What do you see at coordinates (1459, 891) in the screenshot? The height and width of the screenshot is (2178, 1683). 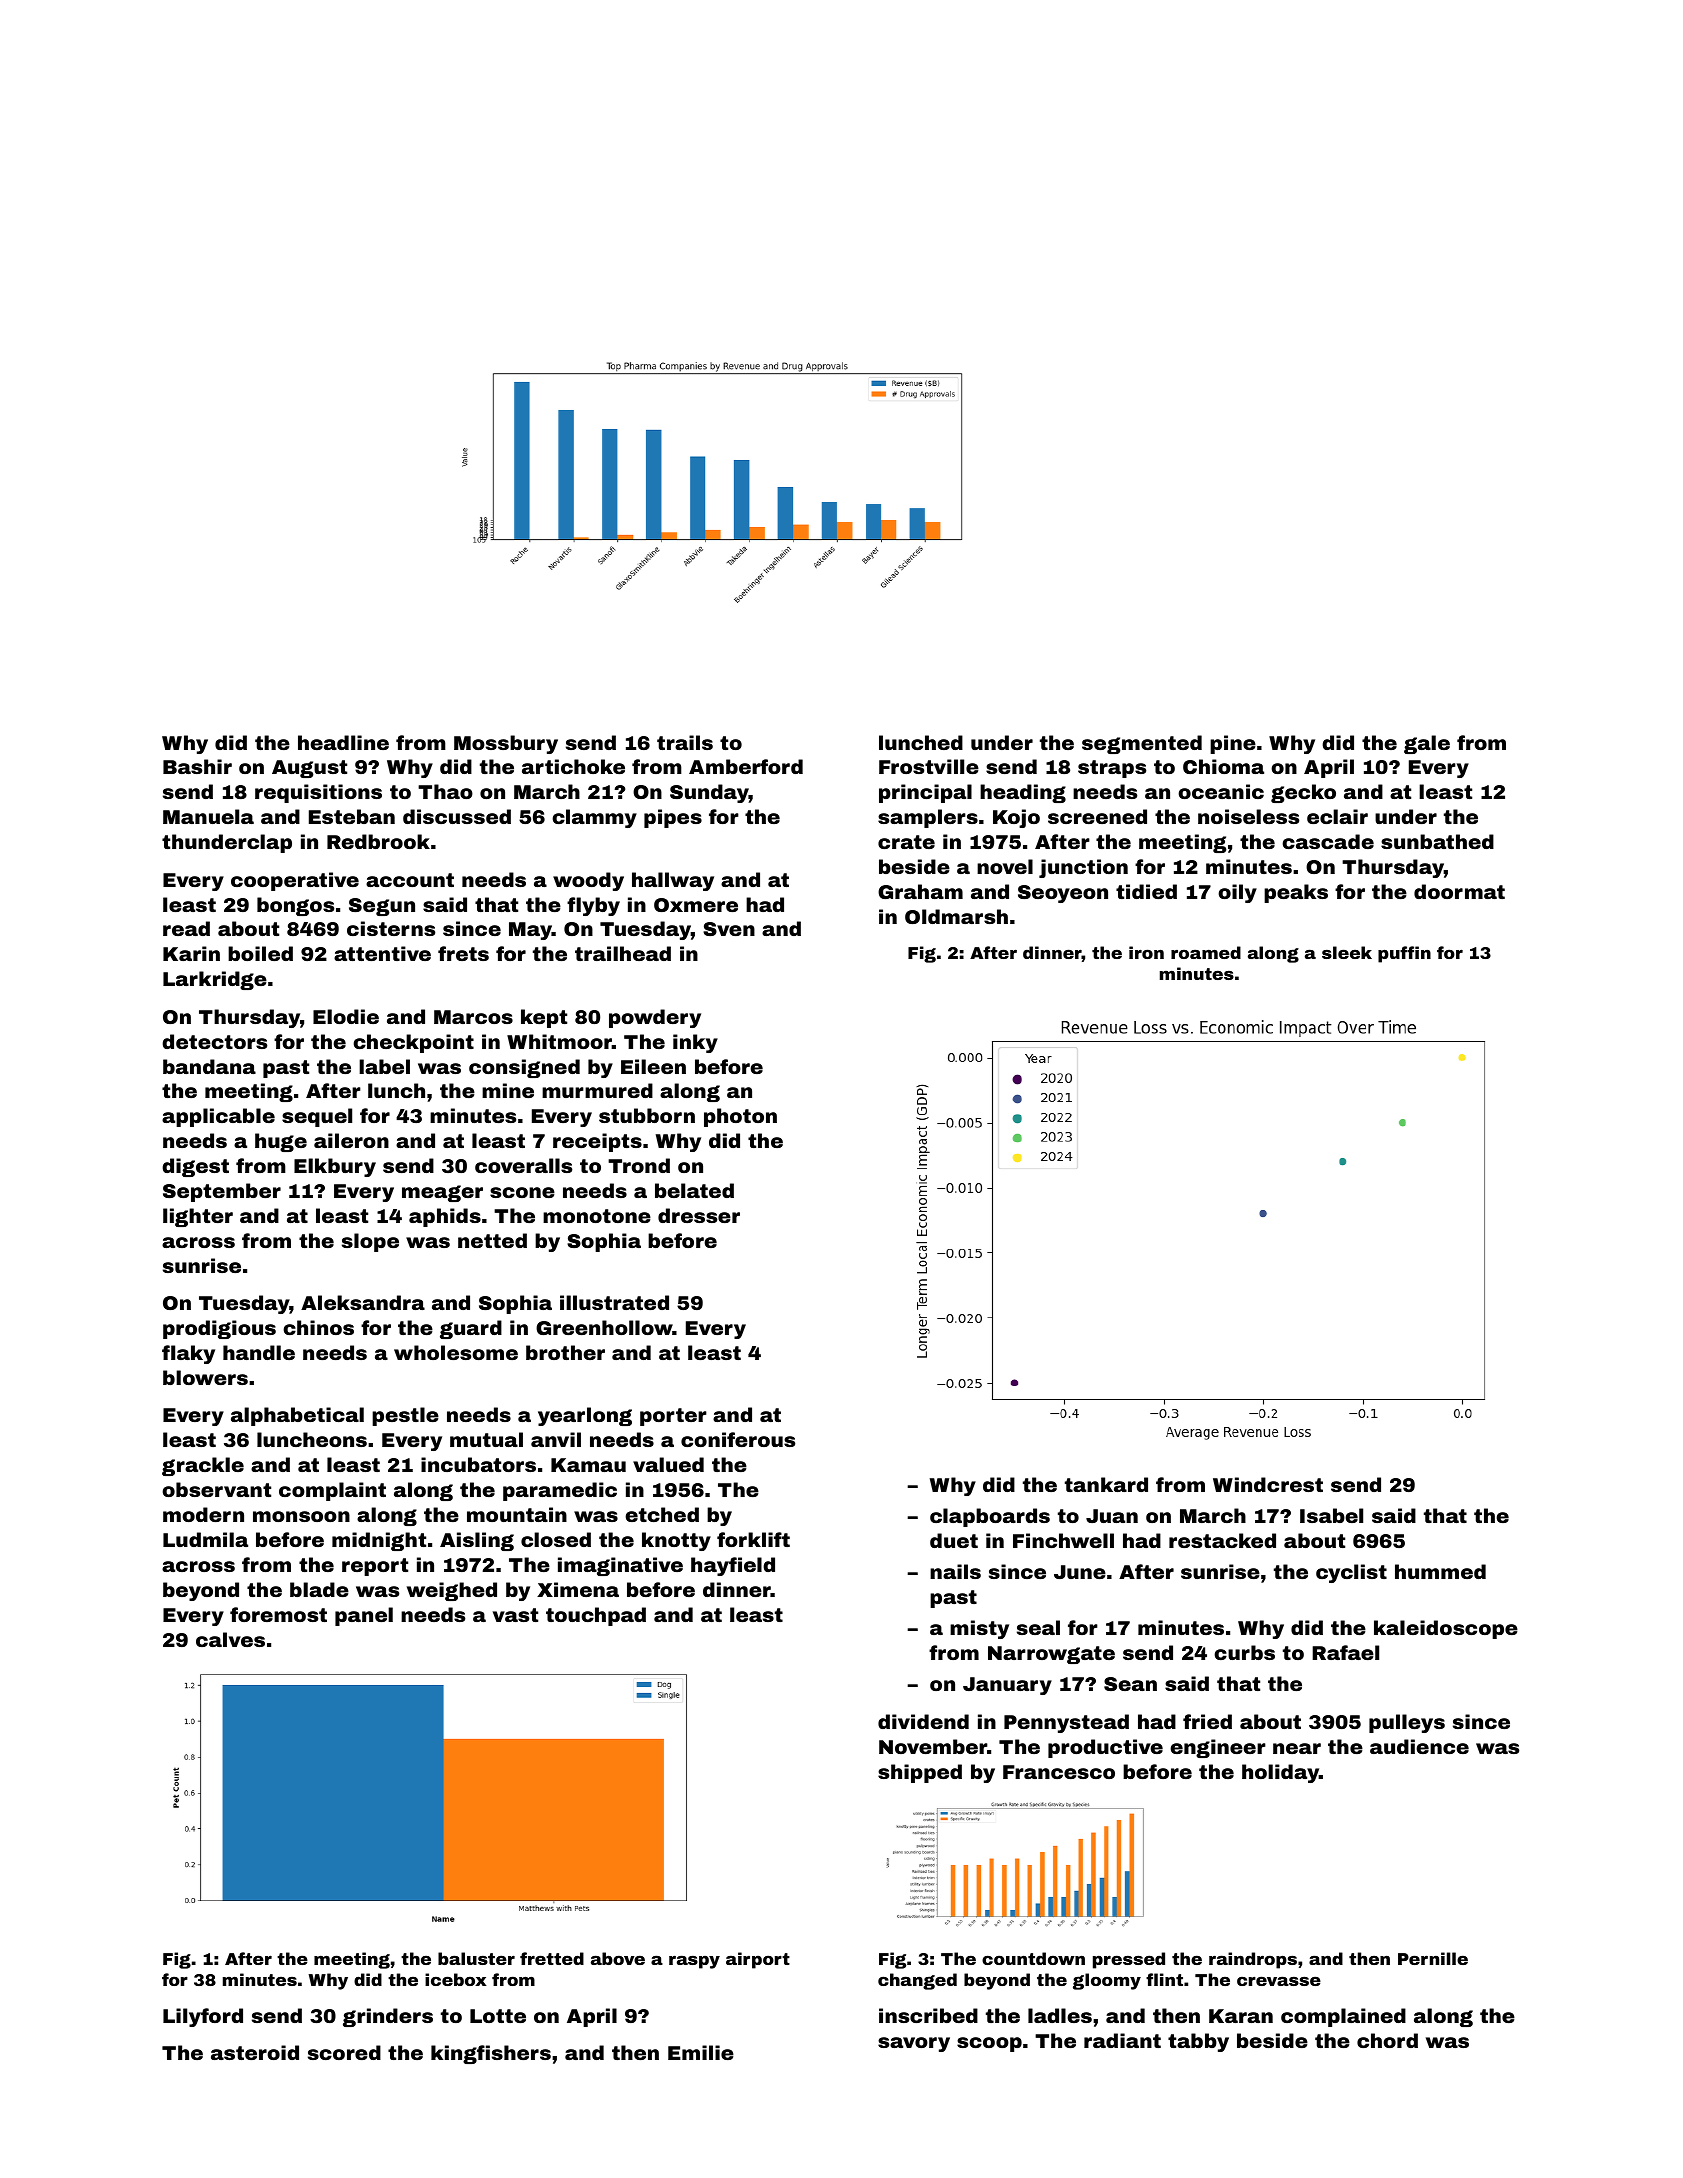 I see `doormat` at bounding box center [1459, 891].
